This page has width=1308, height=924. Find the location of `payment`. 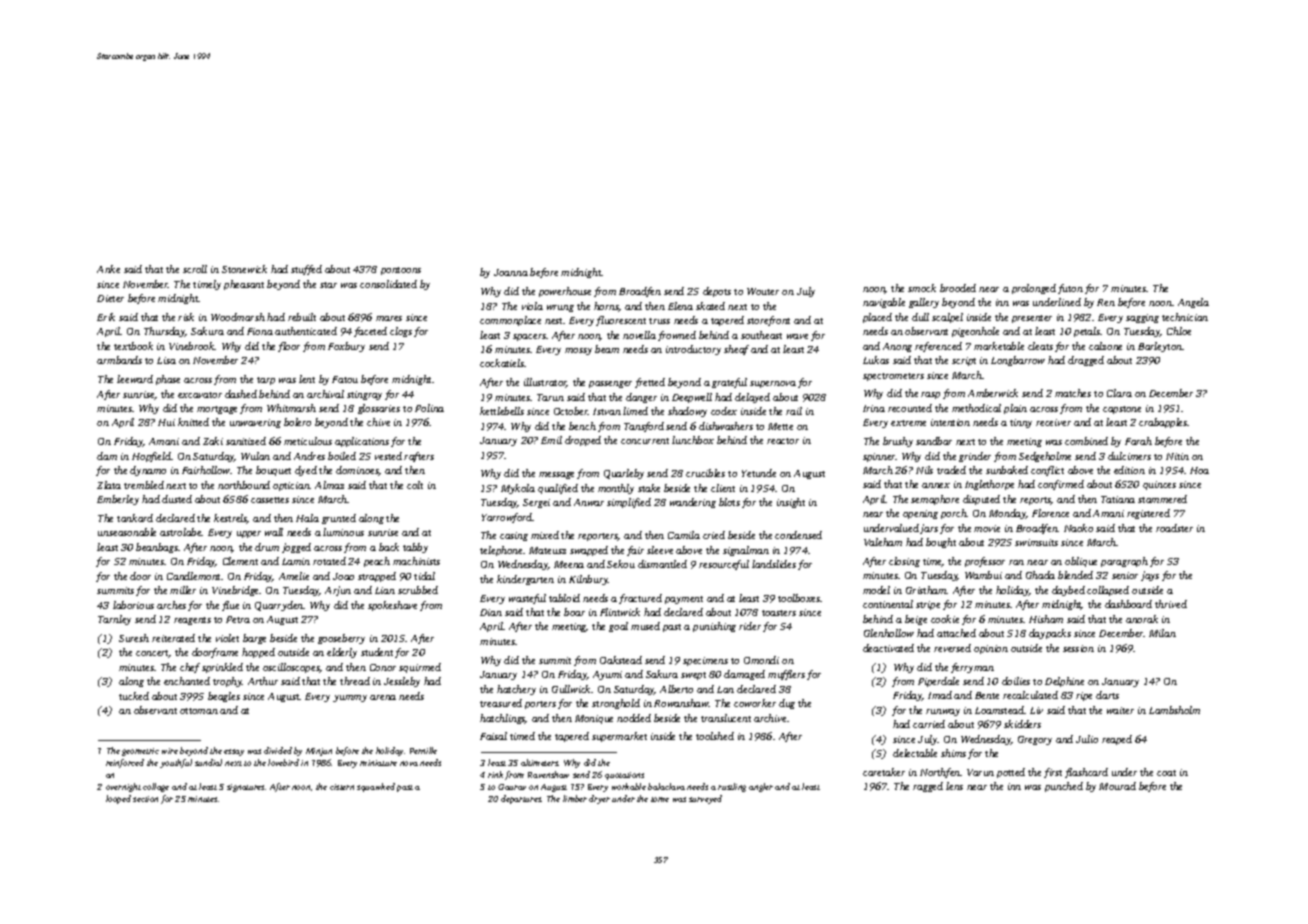

payment is located at coordinates (684, 600).
